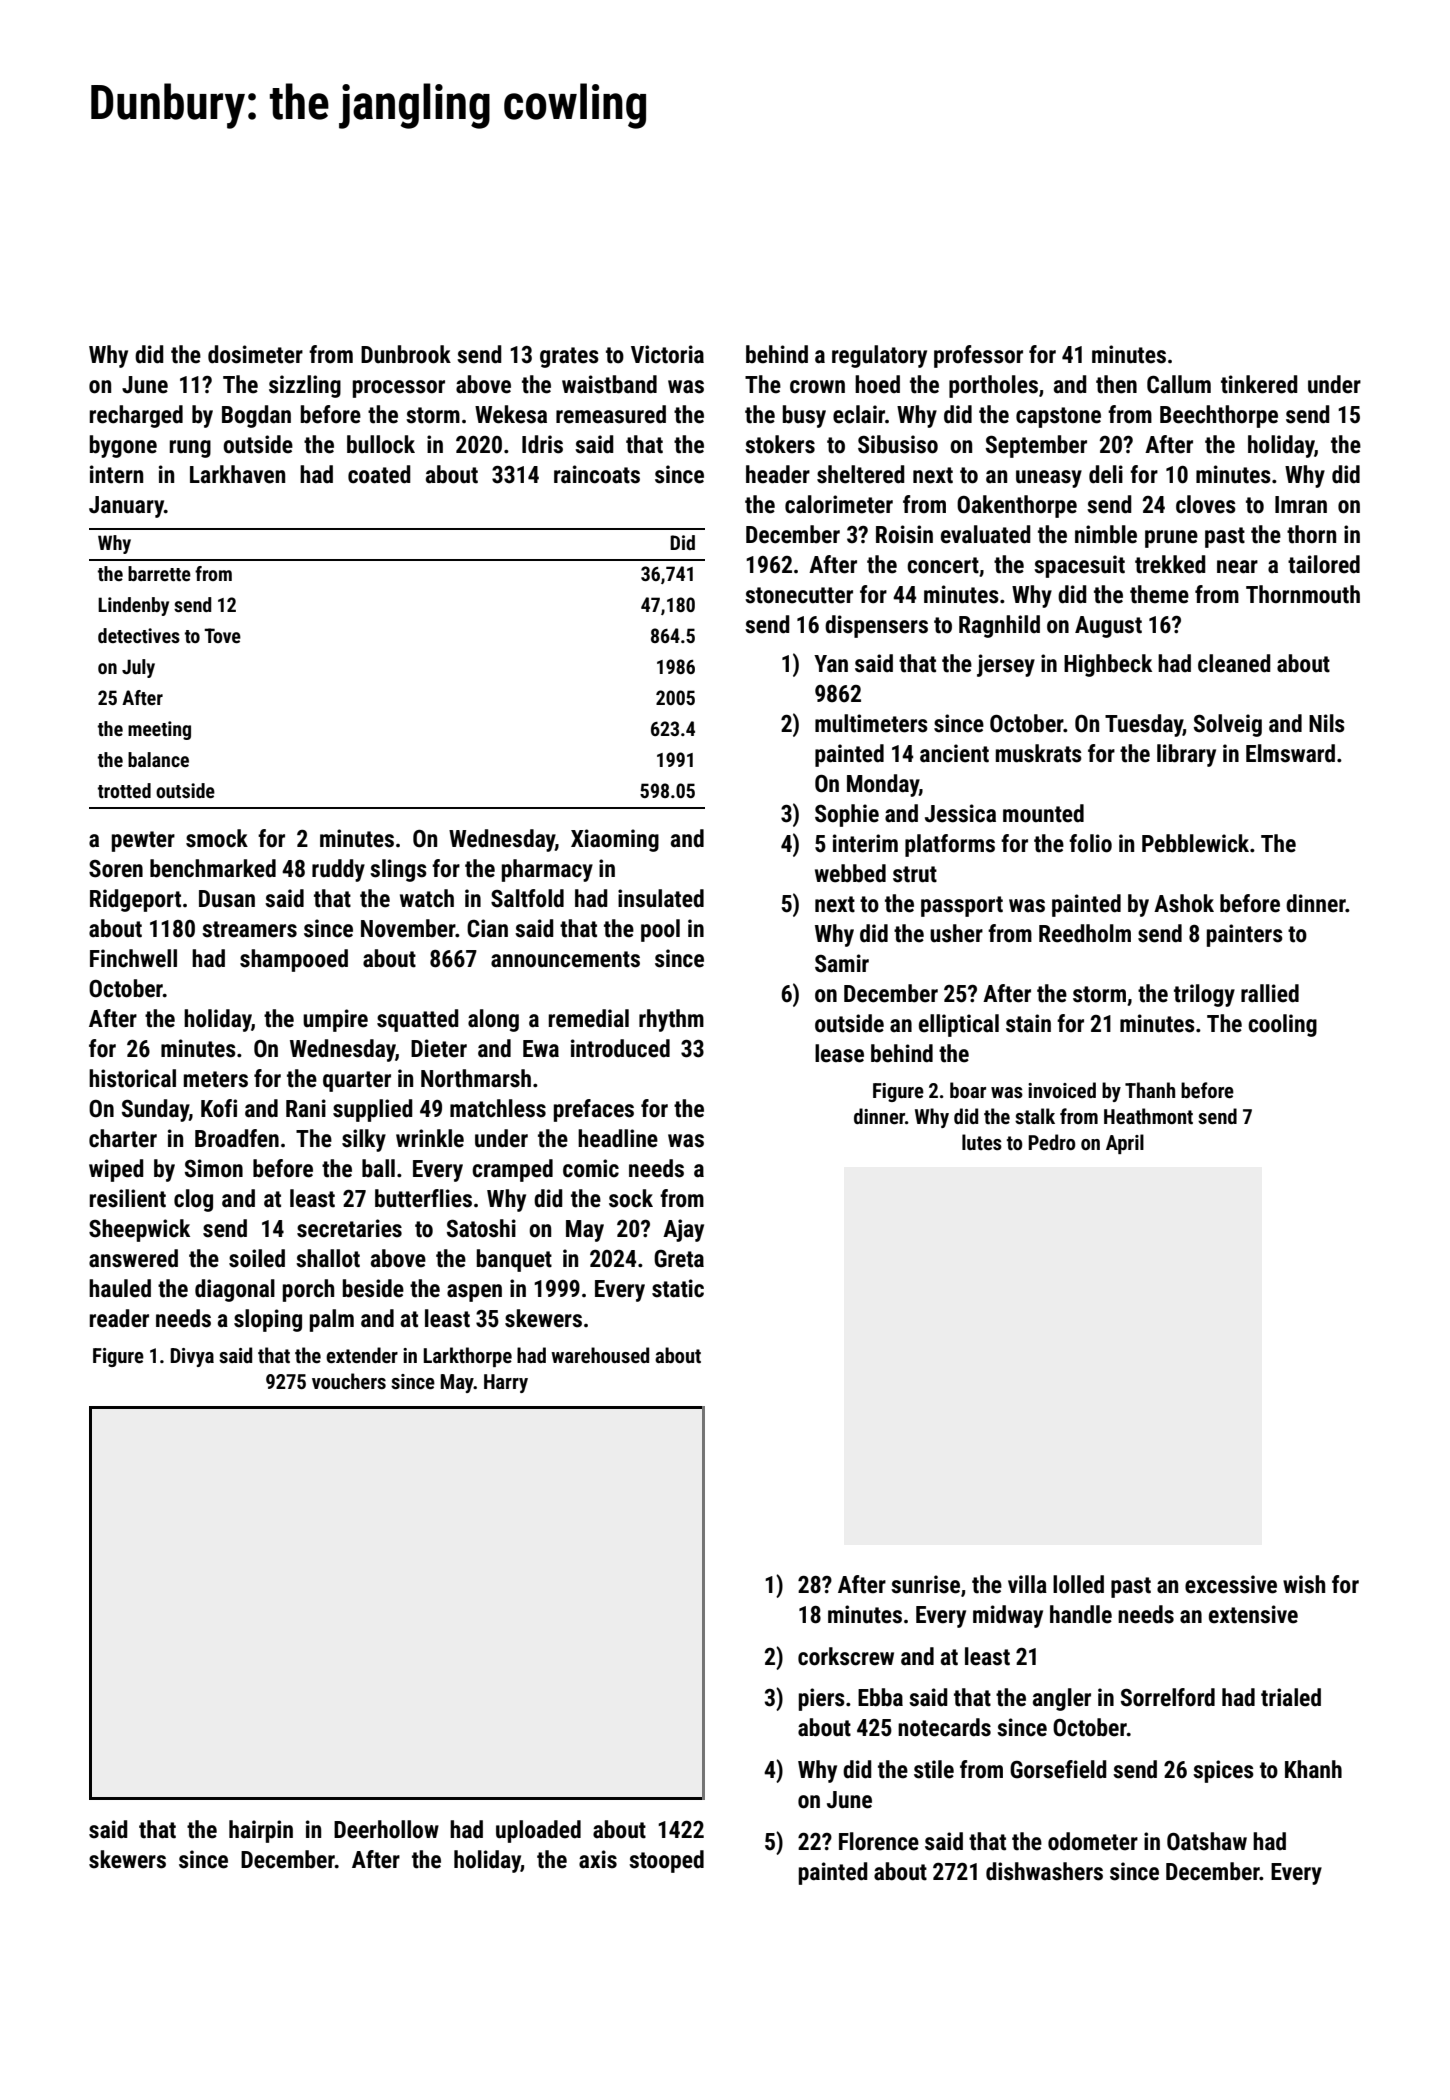  I want to click on Oatshaw, so click(1207, 1841).
